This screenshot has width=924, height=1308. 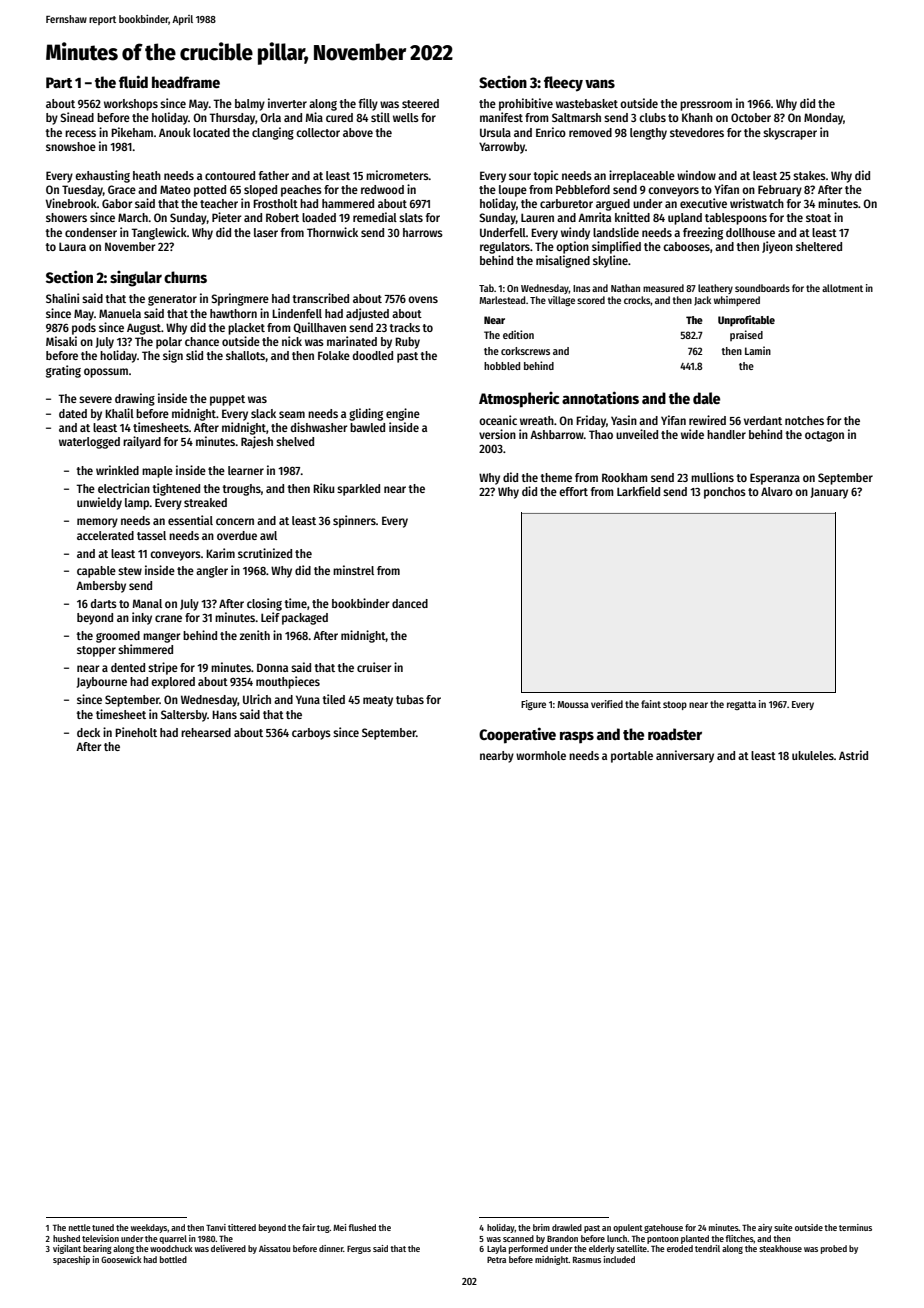 I want to click on filly, so click(x=368, y=104).
